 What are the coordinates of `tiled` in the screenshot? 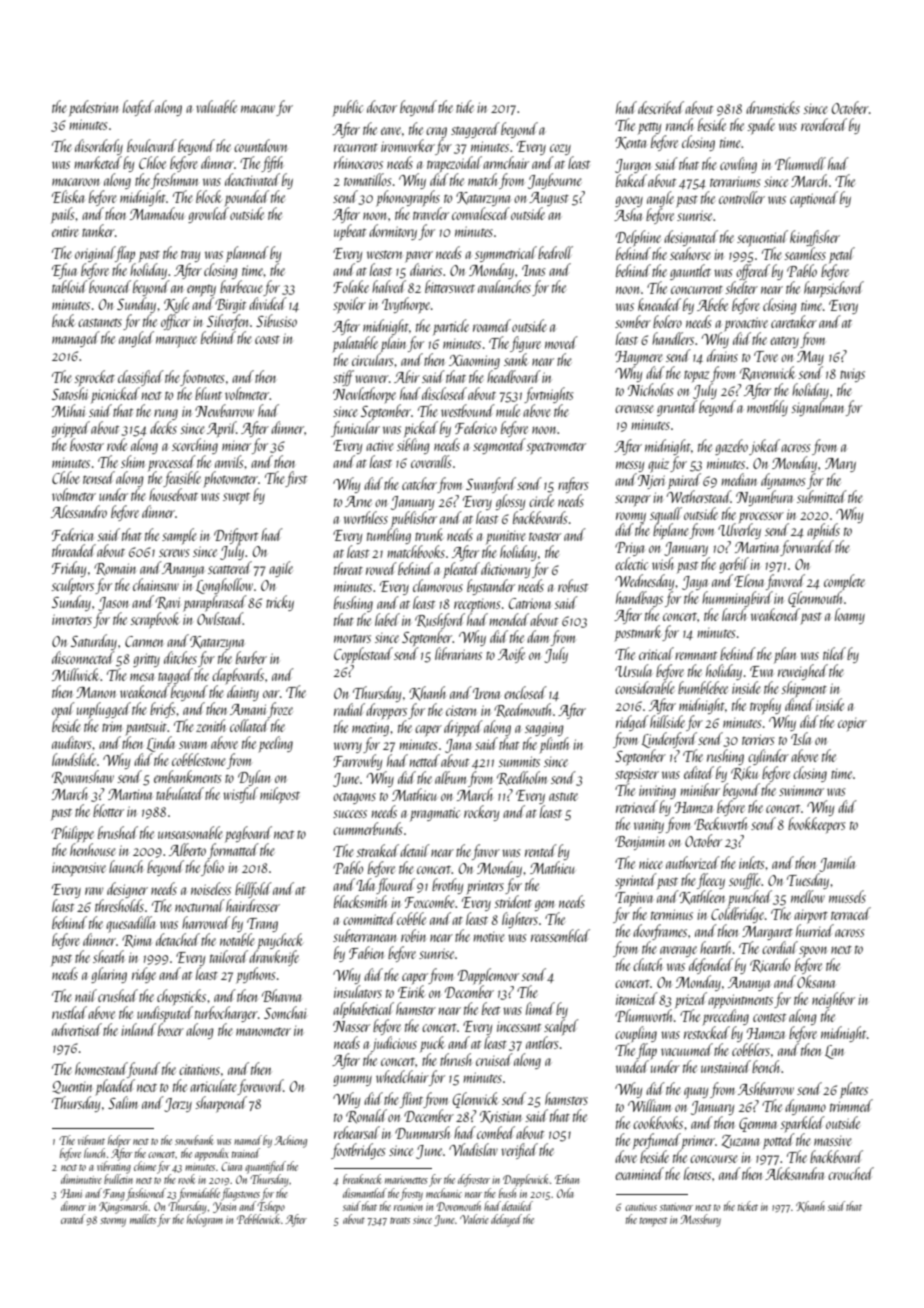 It's located at (834, 653).
